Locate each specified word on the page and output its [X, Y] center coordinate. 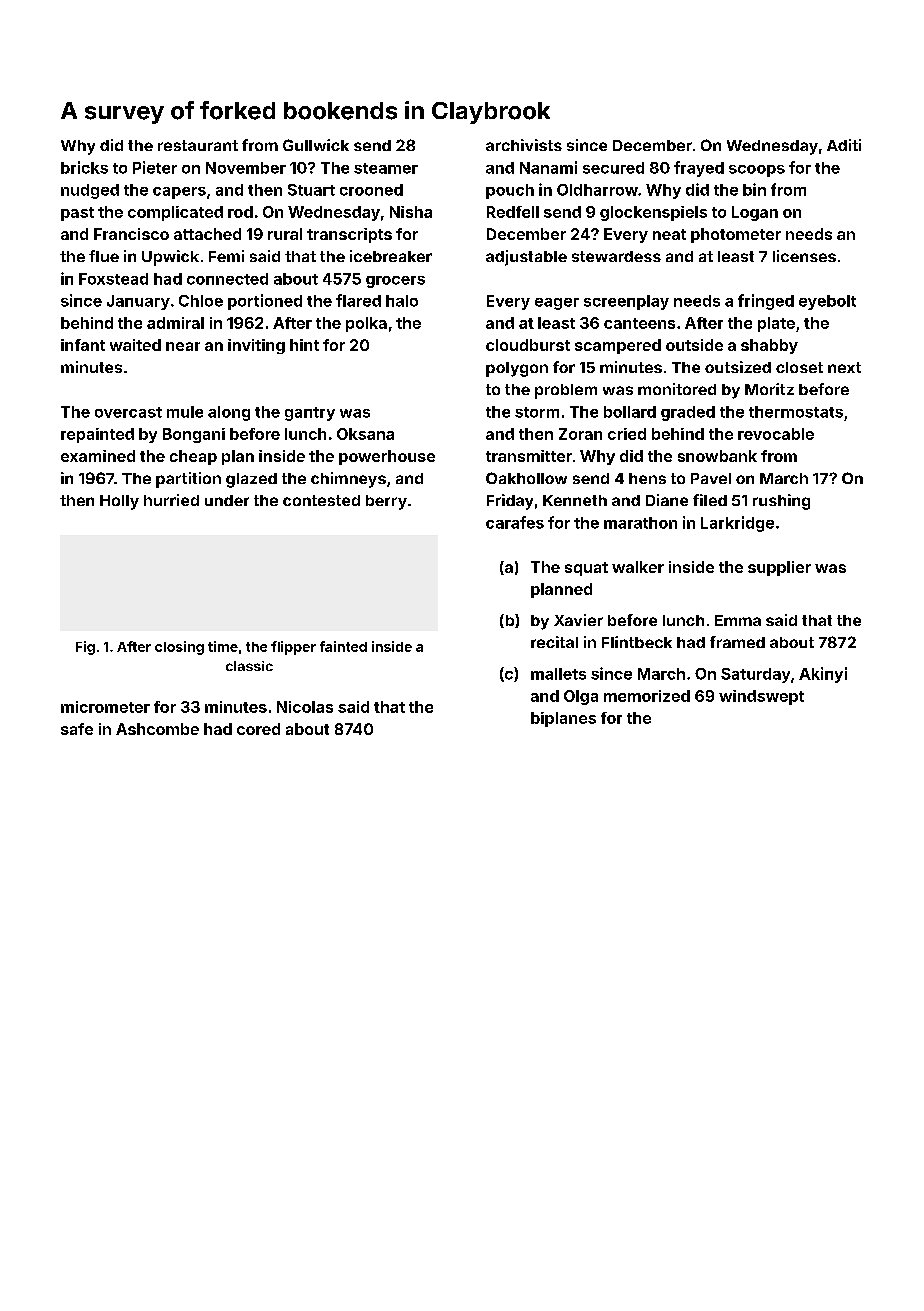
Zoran [580, 434]
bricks [84, 167]
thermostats [796, 412]
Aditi [844, 145]
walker [638, 567]
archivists [524, 145]
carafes [515, 522]
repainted [97, 435]
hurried [171, 500]
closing [179, 648]
